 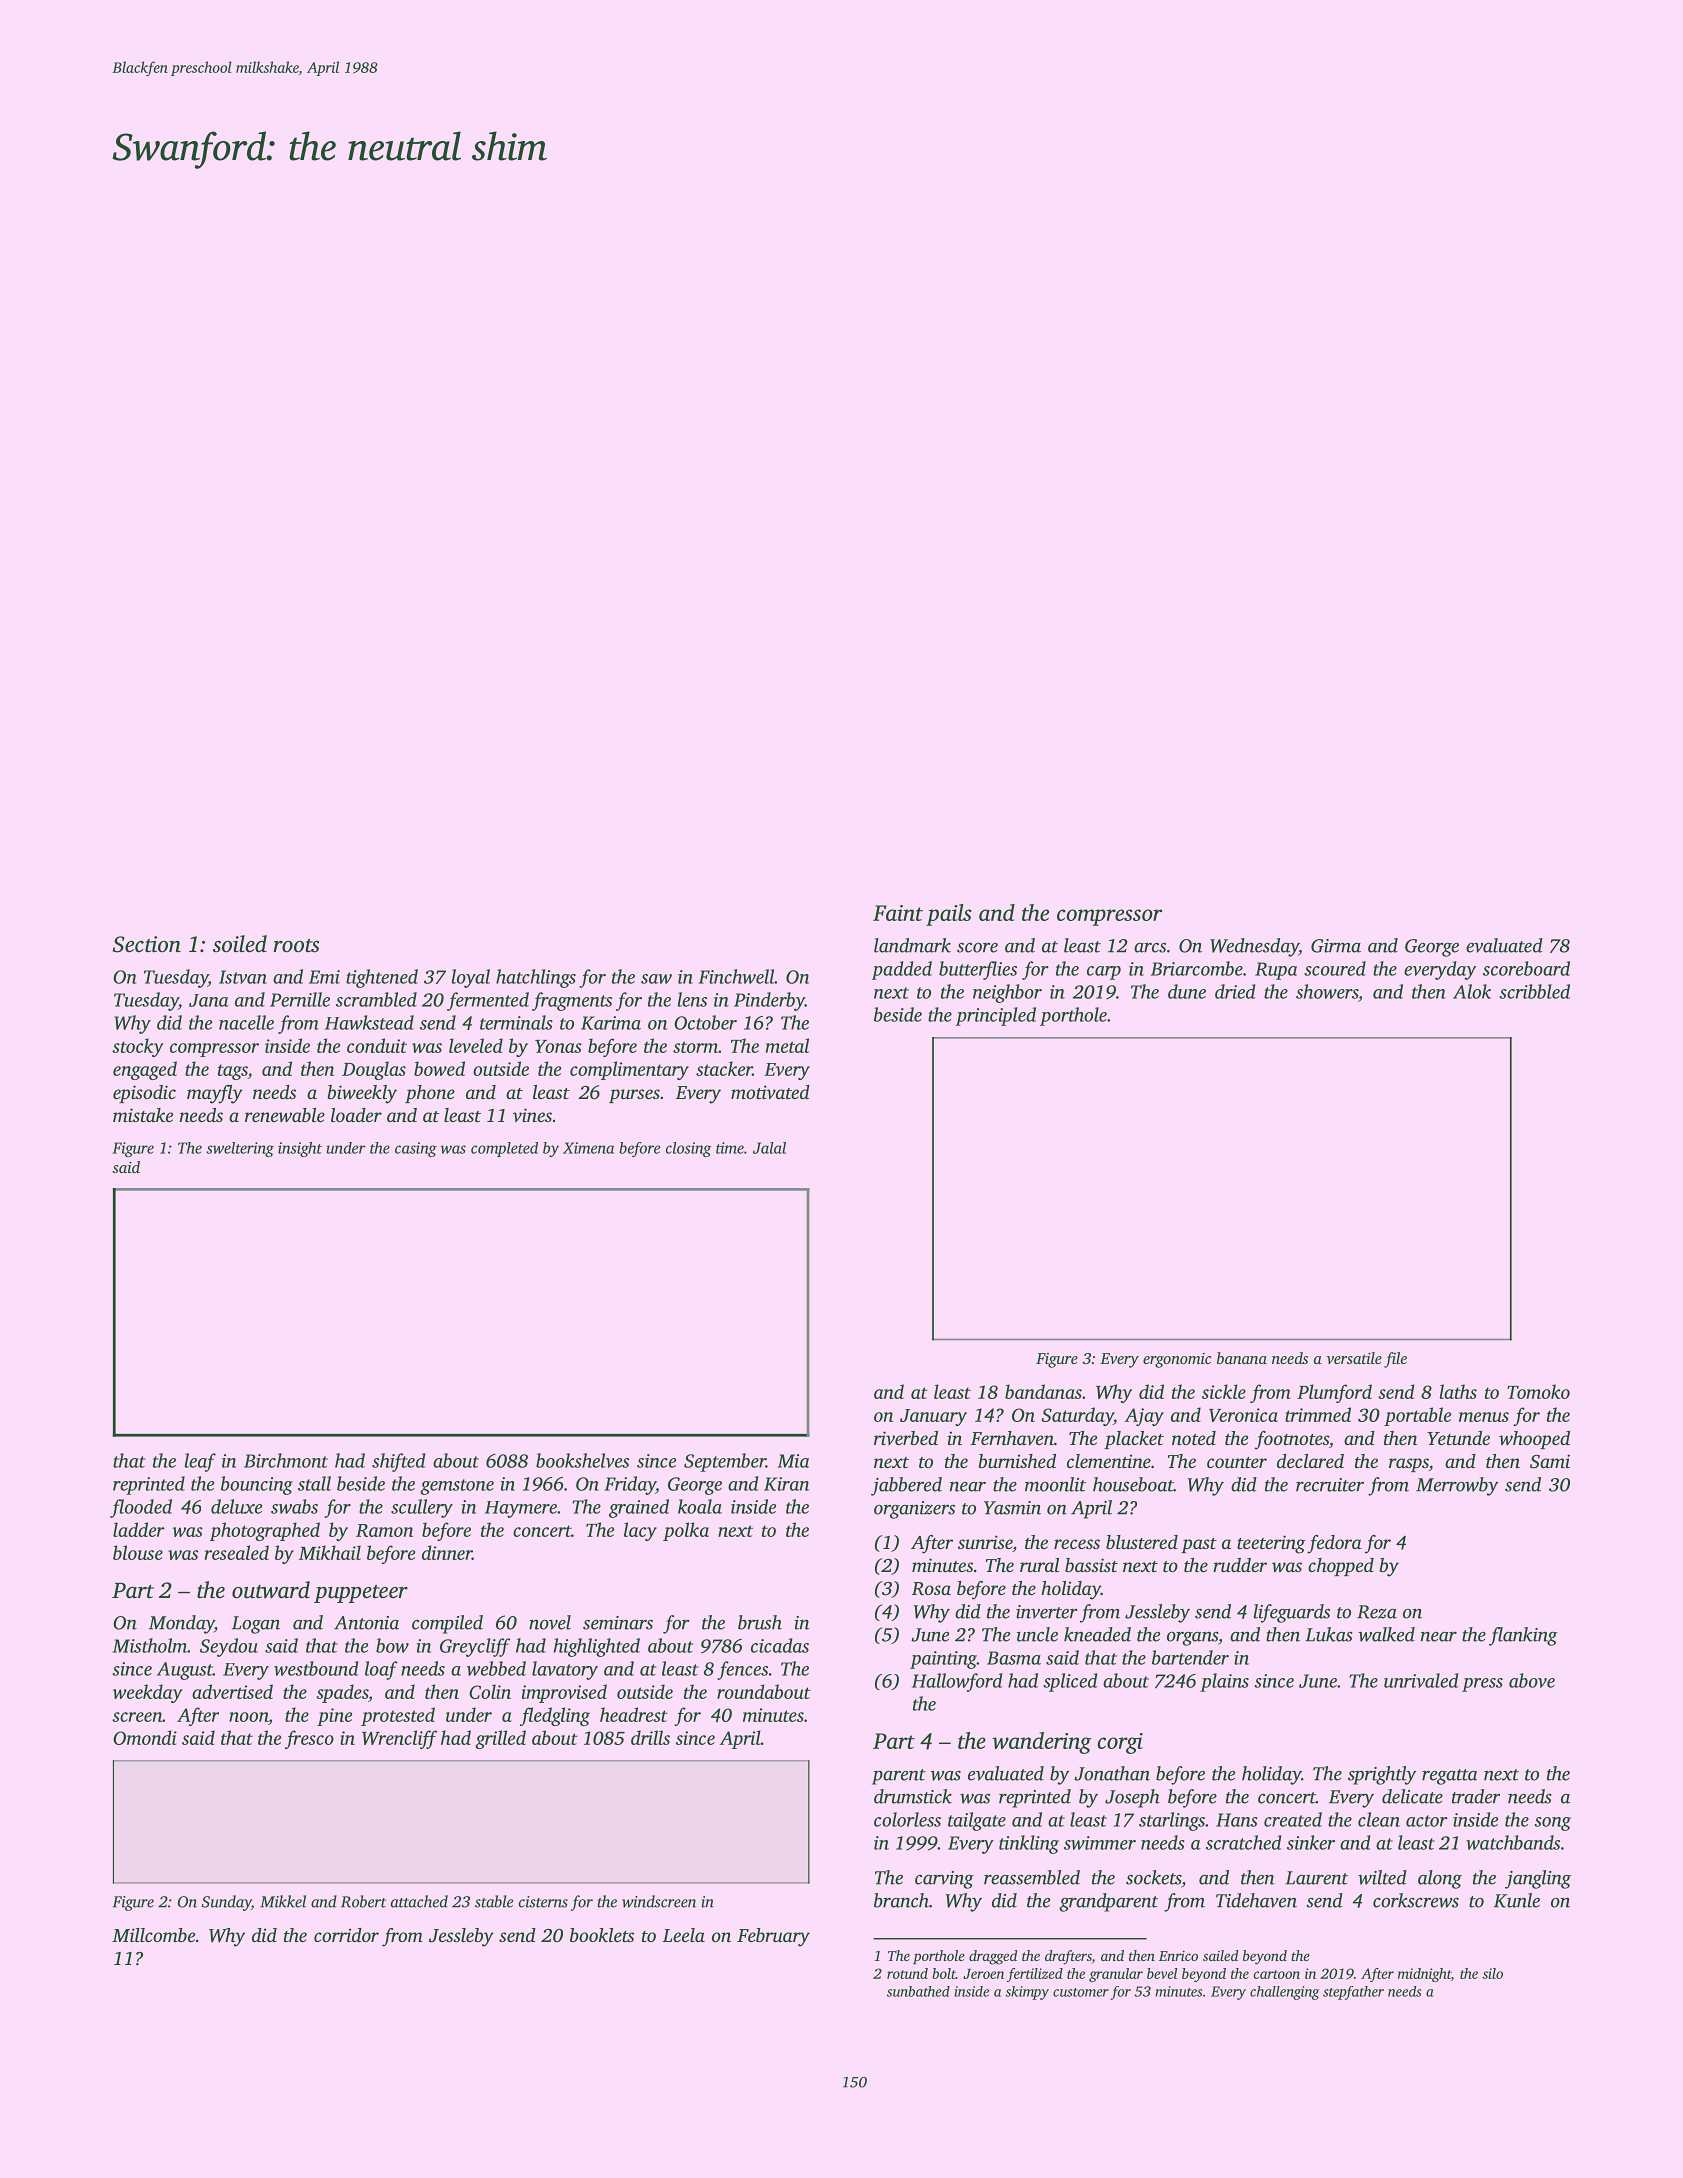 What do you see at coordinates (948, 915) in the screenshot?
I see `pails` at bounding box center [948, 915].
